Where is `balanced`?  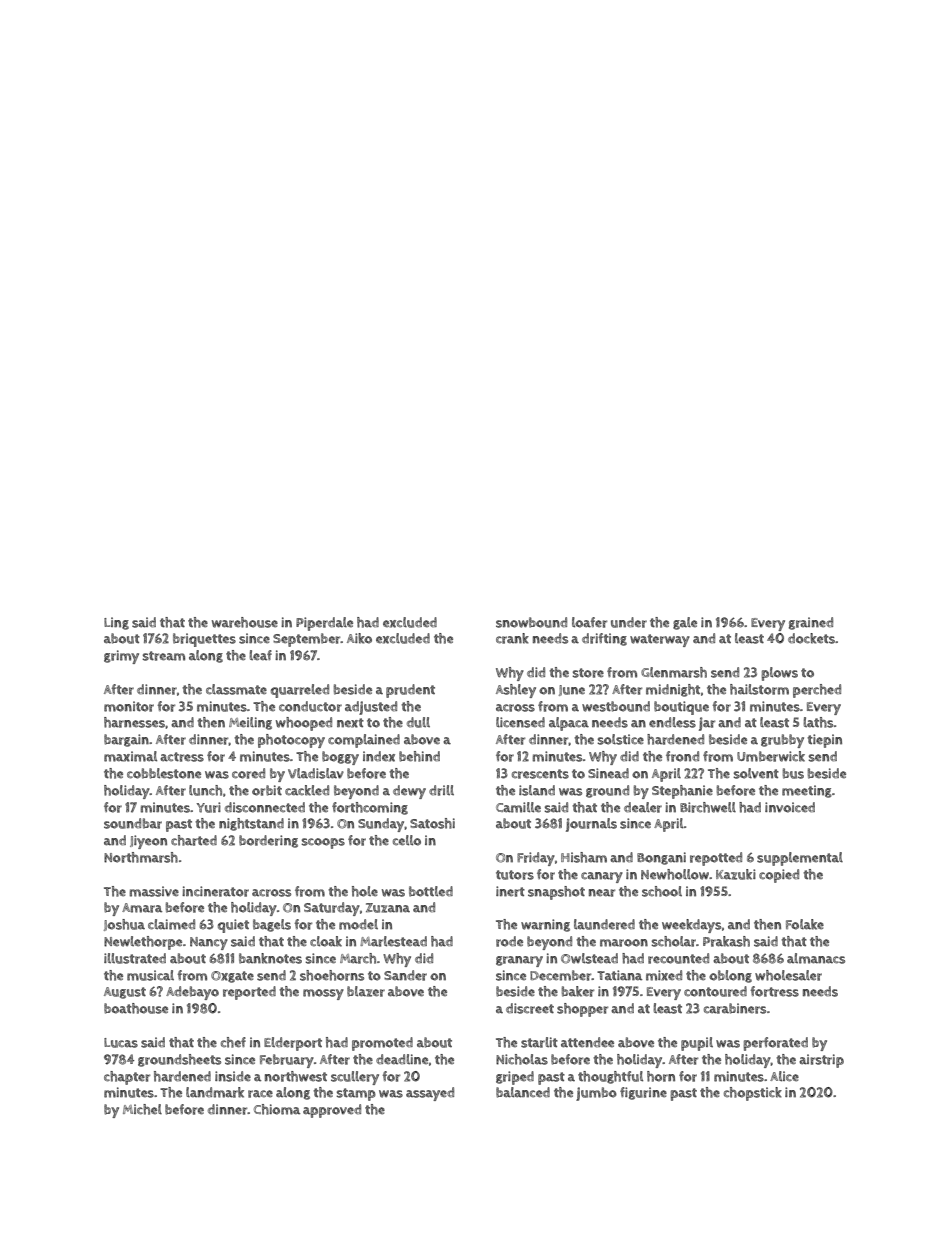 balanced is located at coordinates (523, 1092).
